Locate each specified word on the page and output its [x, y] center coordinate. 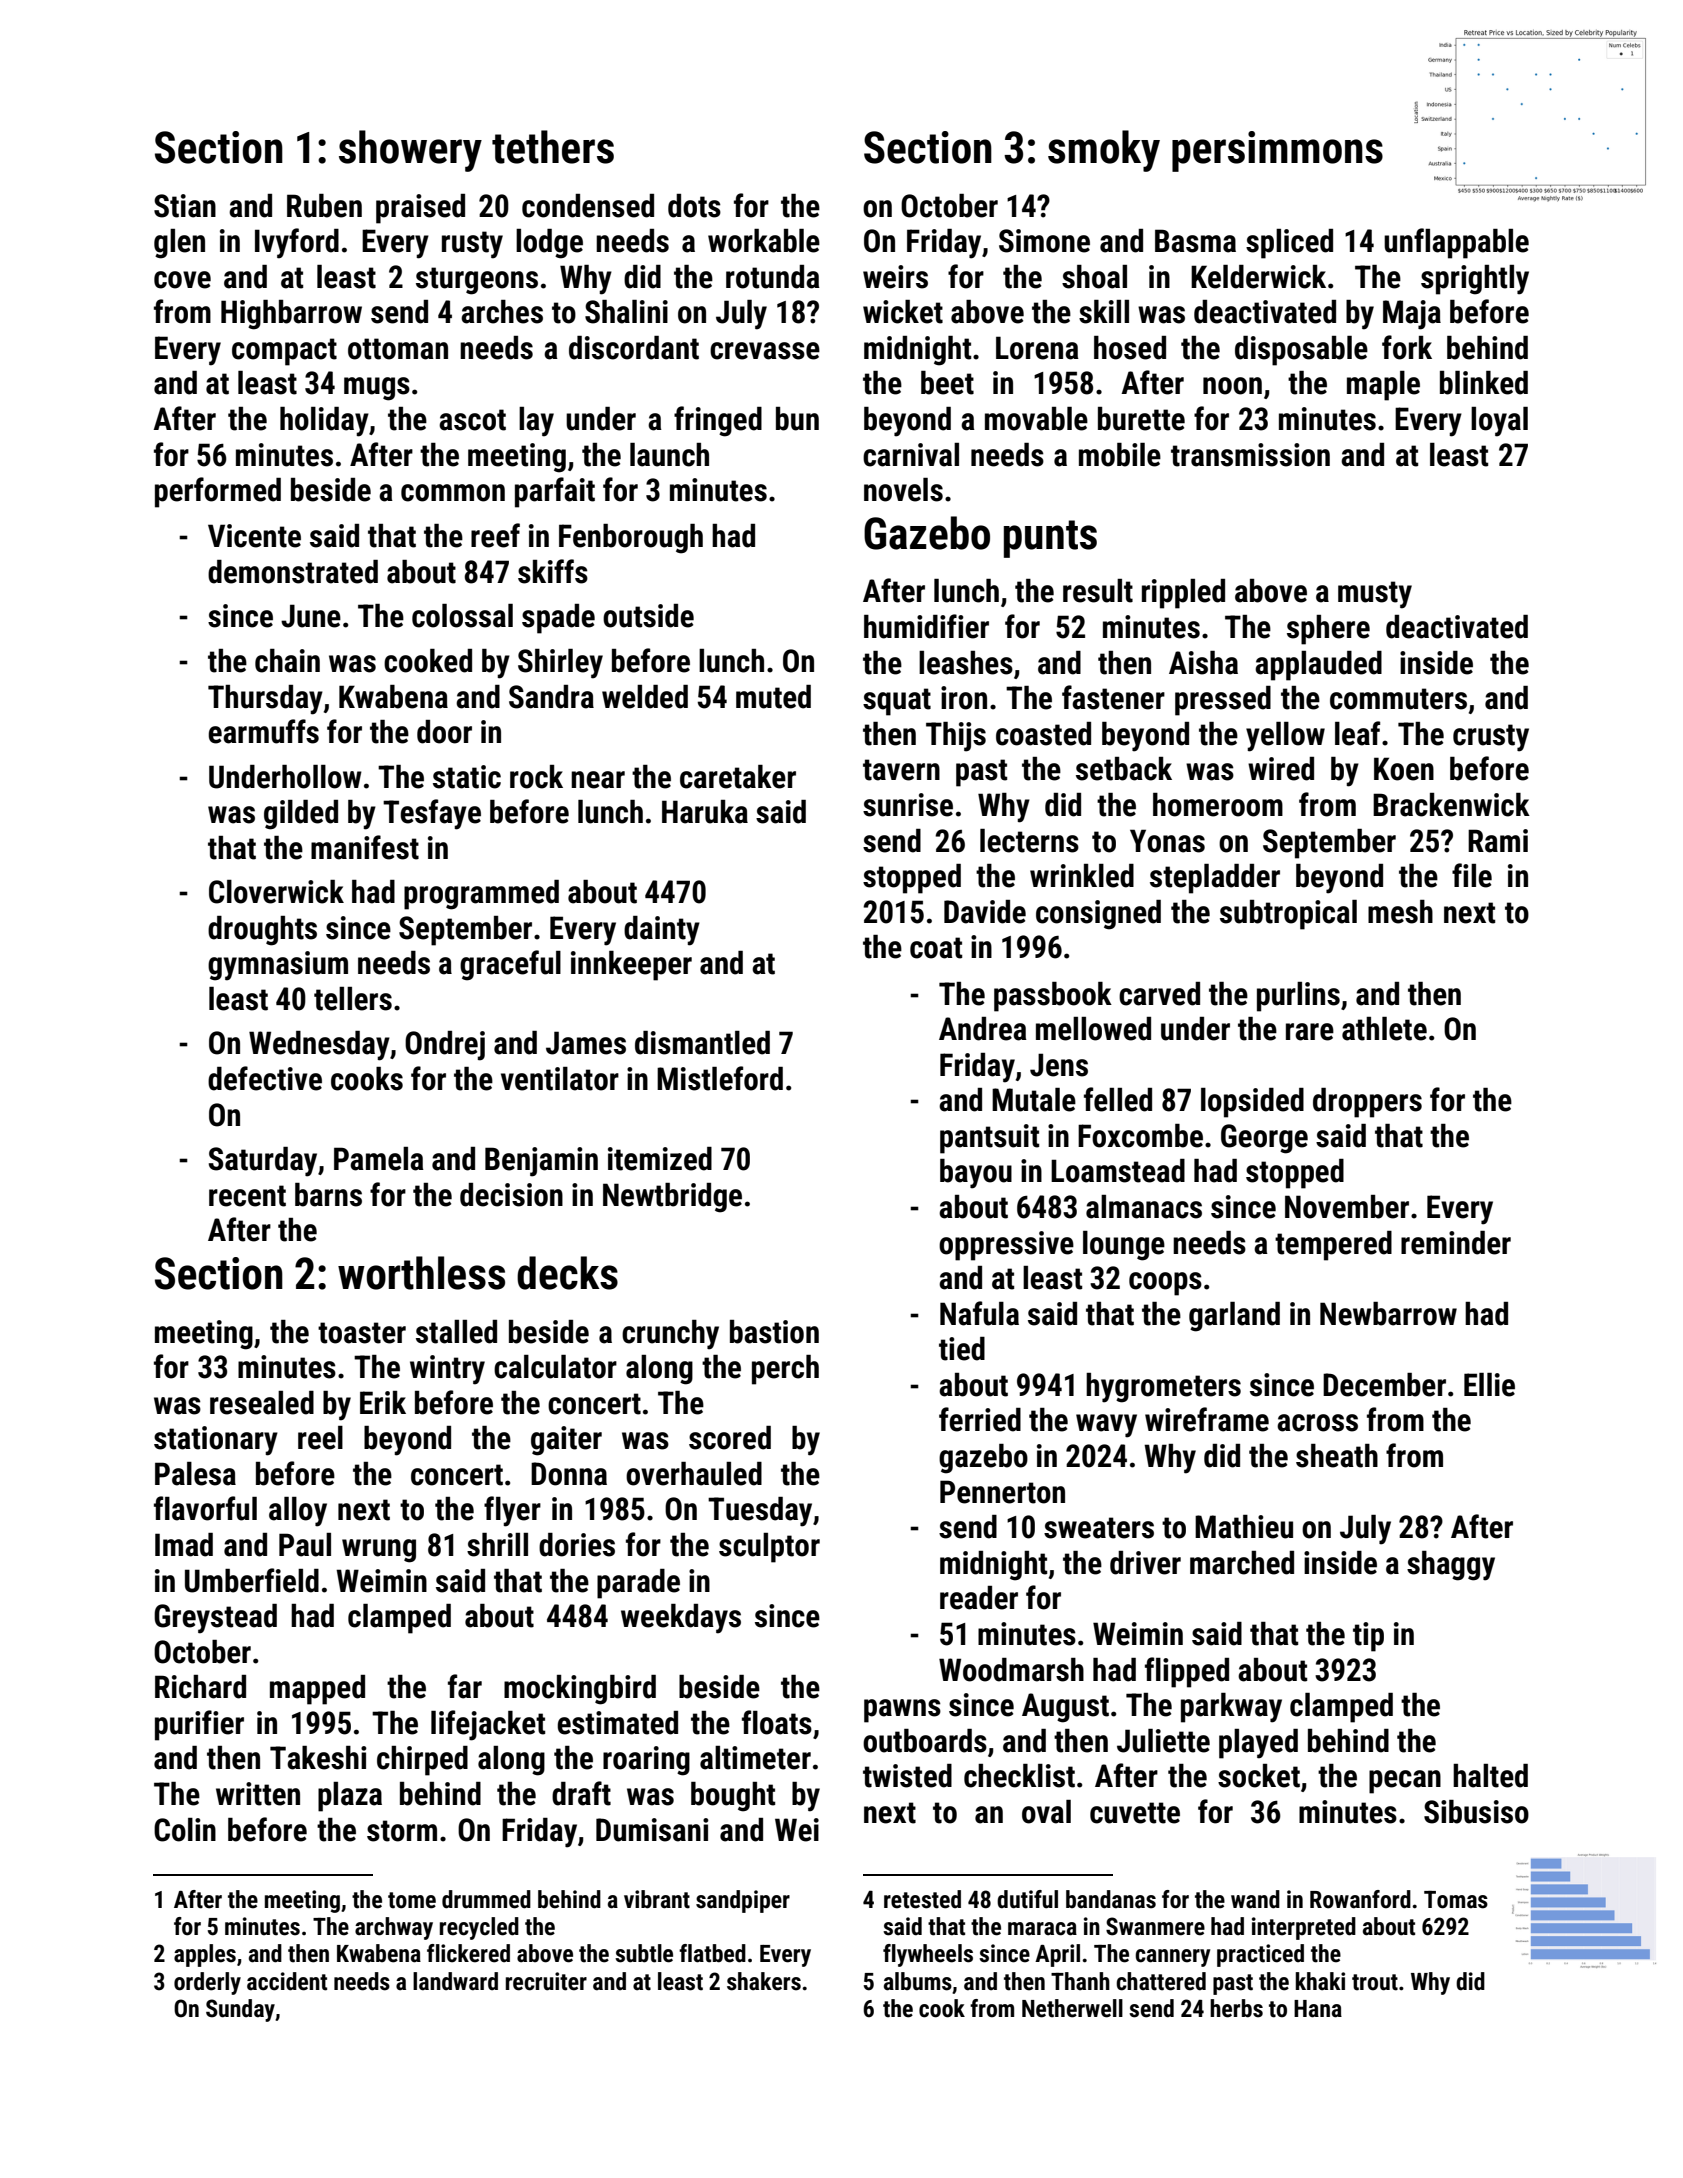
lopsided [1252, 1103]
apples [205, 1955]
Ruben [324, 206]
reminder [1456, 1243]
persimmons [1277, 151]
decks [567, 1273]
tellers [353, 999]
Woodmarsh [1011, 1670]
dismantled [702, 1043]
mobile [1120, 455]
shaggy [1451, 1566]
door [444, 732]
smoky [1104, 151]
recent [247, 1196]
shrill [497, 1545]
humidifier [926, 626]
